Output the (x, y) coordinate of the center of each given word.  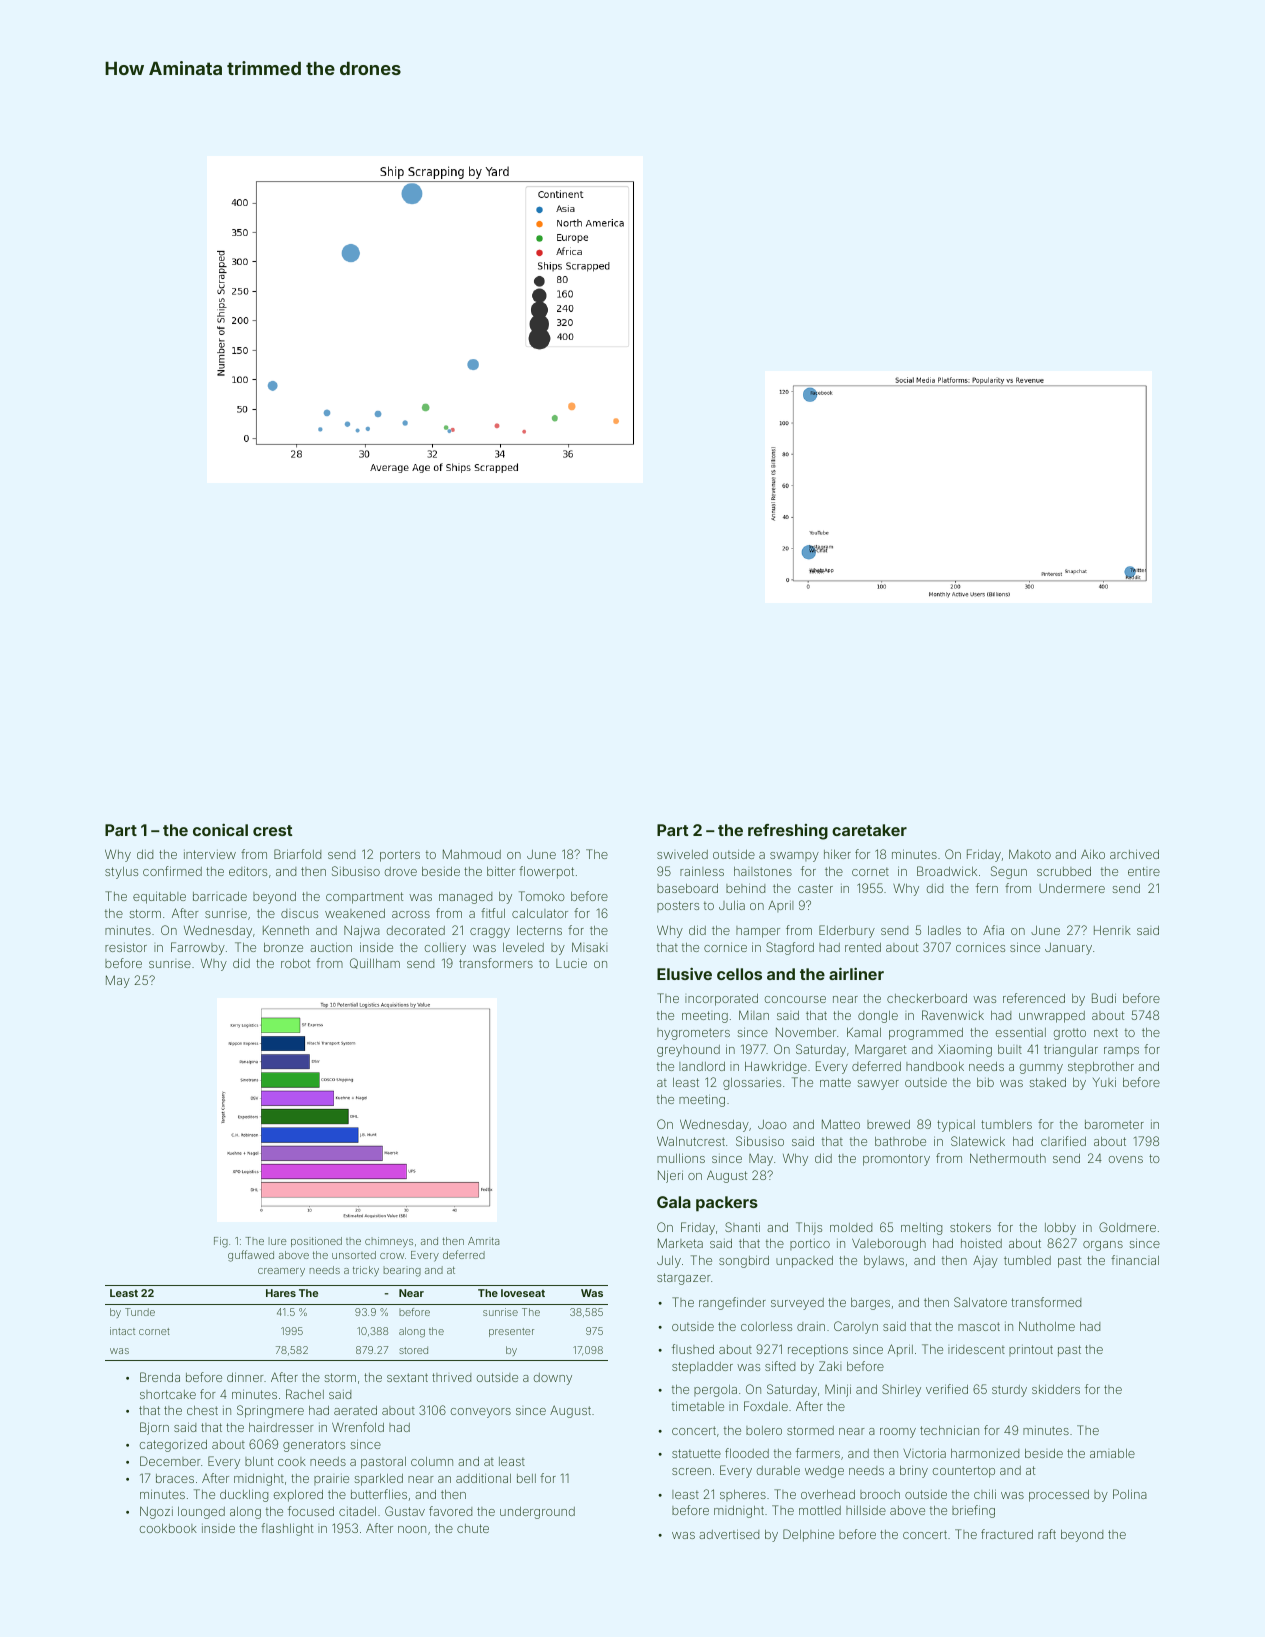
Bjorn (154, 1428)
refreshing (788, 832)
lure (278, 1241)
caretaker (869, 830)
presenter (511, 1332)
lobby (1060, 1229)
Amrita (483, 1241)
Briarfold (297, 854)
